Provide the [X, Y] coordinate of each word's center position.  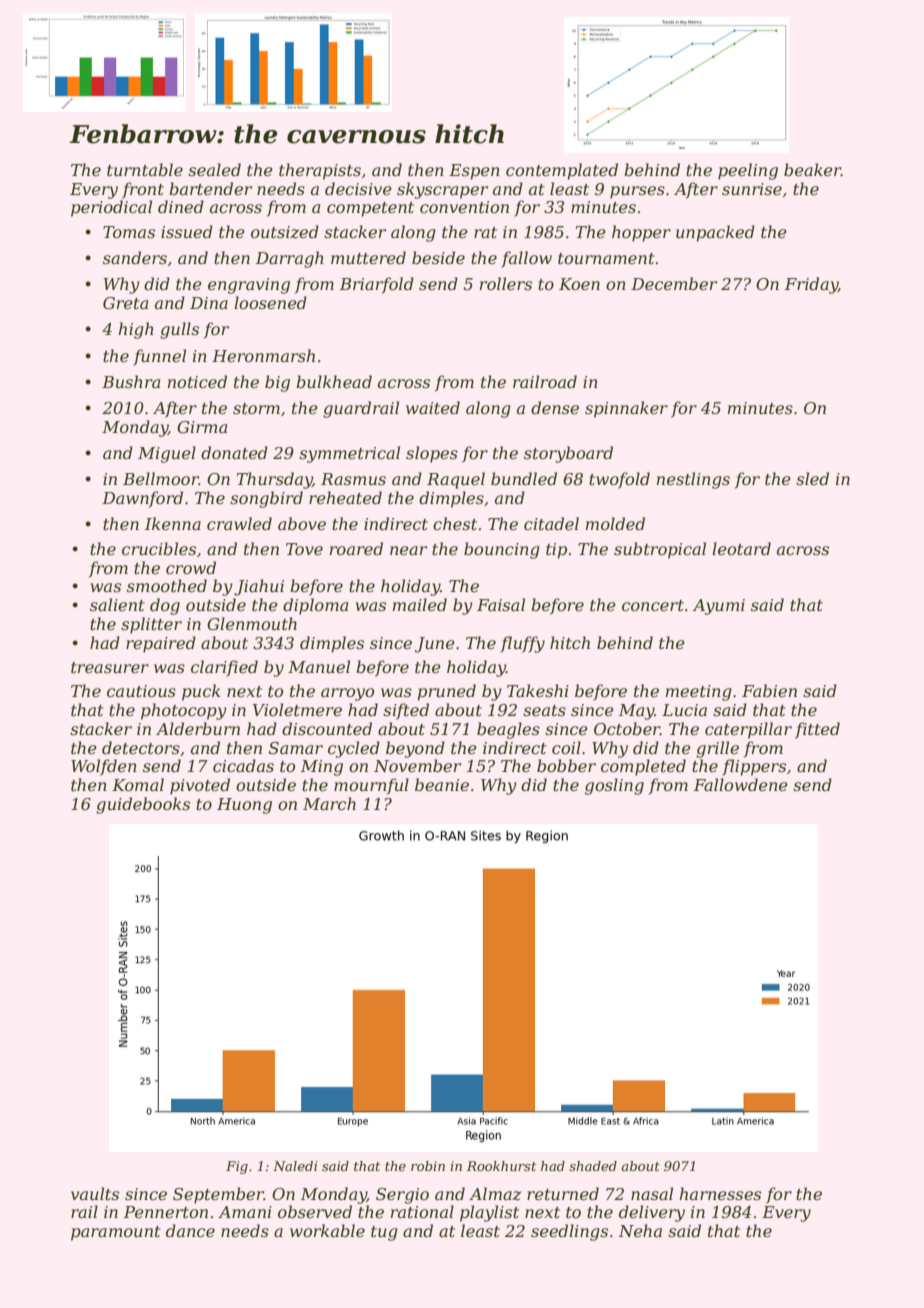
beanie [442, 784]
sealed [214, 169]
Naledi [295, 1166]
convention [464, 207]
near [408, 550]
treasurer [110, 667]
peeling [748, 171]
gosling [614, 786]
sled [812, 478]
